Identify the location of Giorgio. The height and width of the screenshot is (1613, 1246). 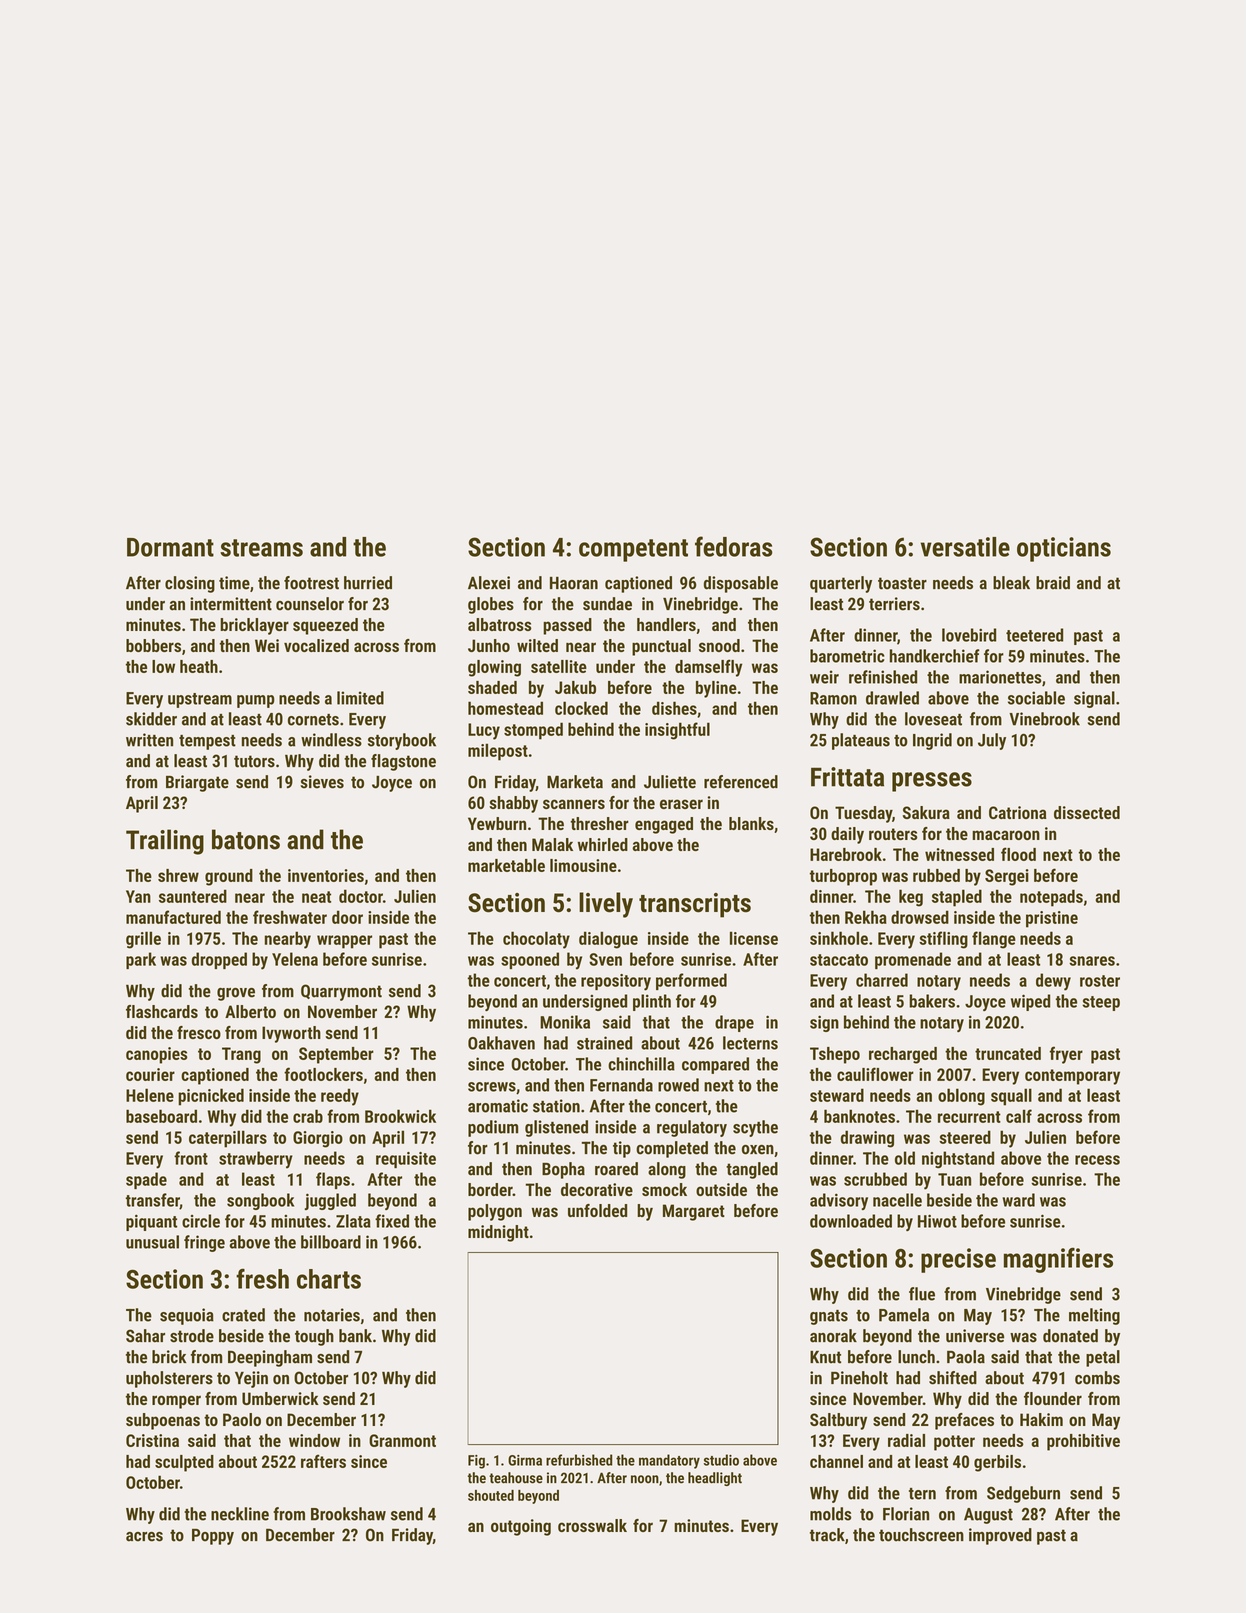
(318, 1139).
